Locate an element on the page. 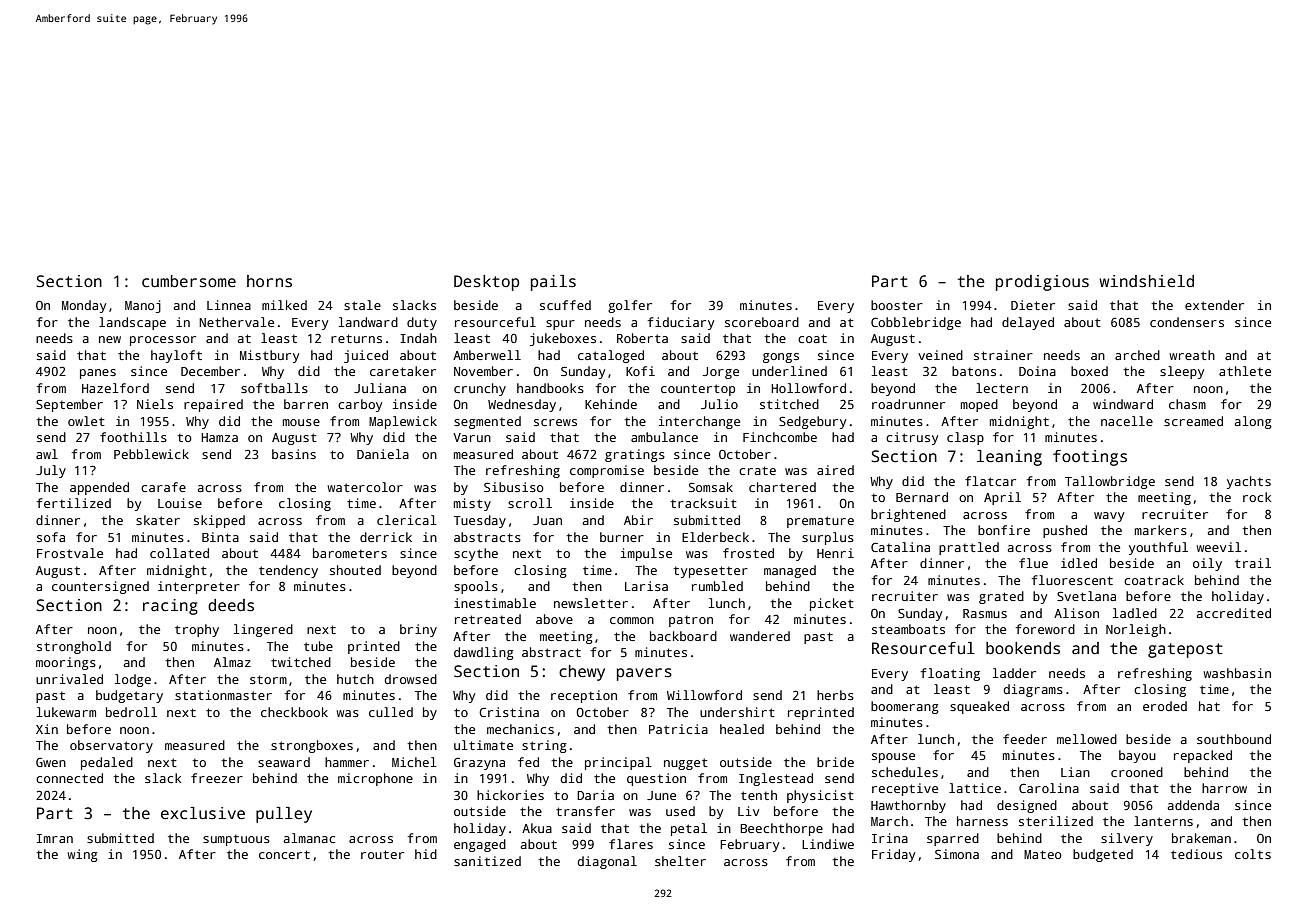 This image has height=924, width=1308. horns is located at coordinates (269, 281).
